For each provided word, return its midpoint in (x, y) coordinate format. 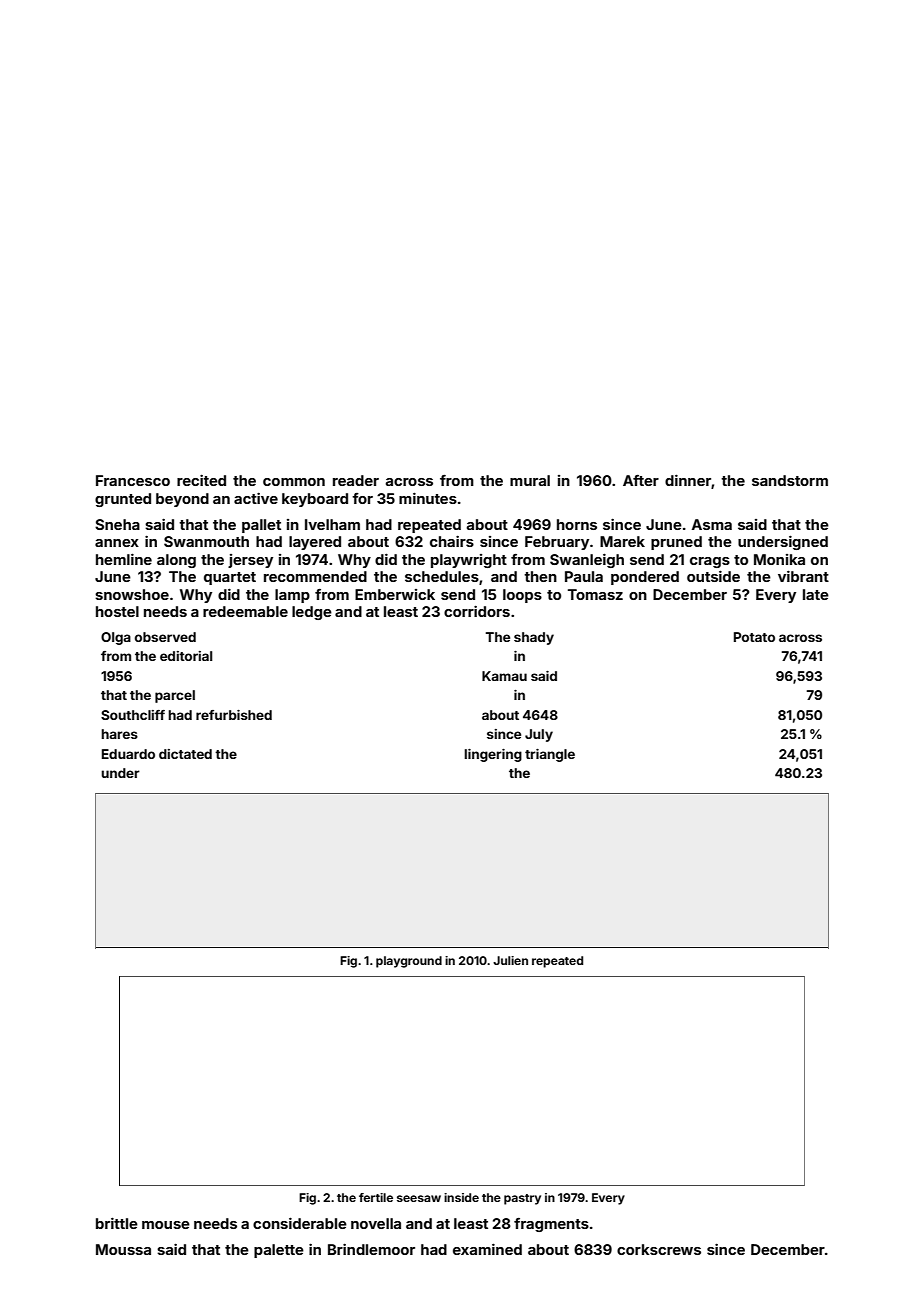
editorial (186, 656)
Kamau (504, 676)
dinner (688, 480)
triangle (550, 755)
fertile (376, 1197)
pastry (522, 1199)
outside (713, 576)
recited (201, 480)
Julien (510, 960)
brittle (117, 1223)
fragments (551, 1225)
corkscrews (659, 1249)
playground (409, 962)
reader (356, 480)
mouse (166, 1225)
